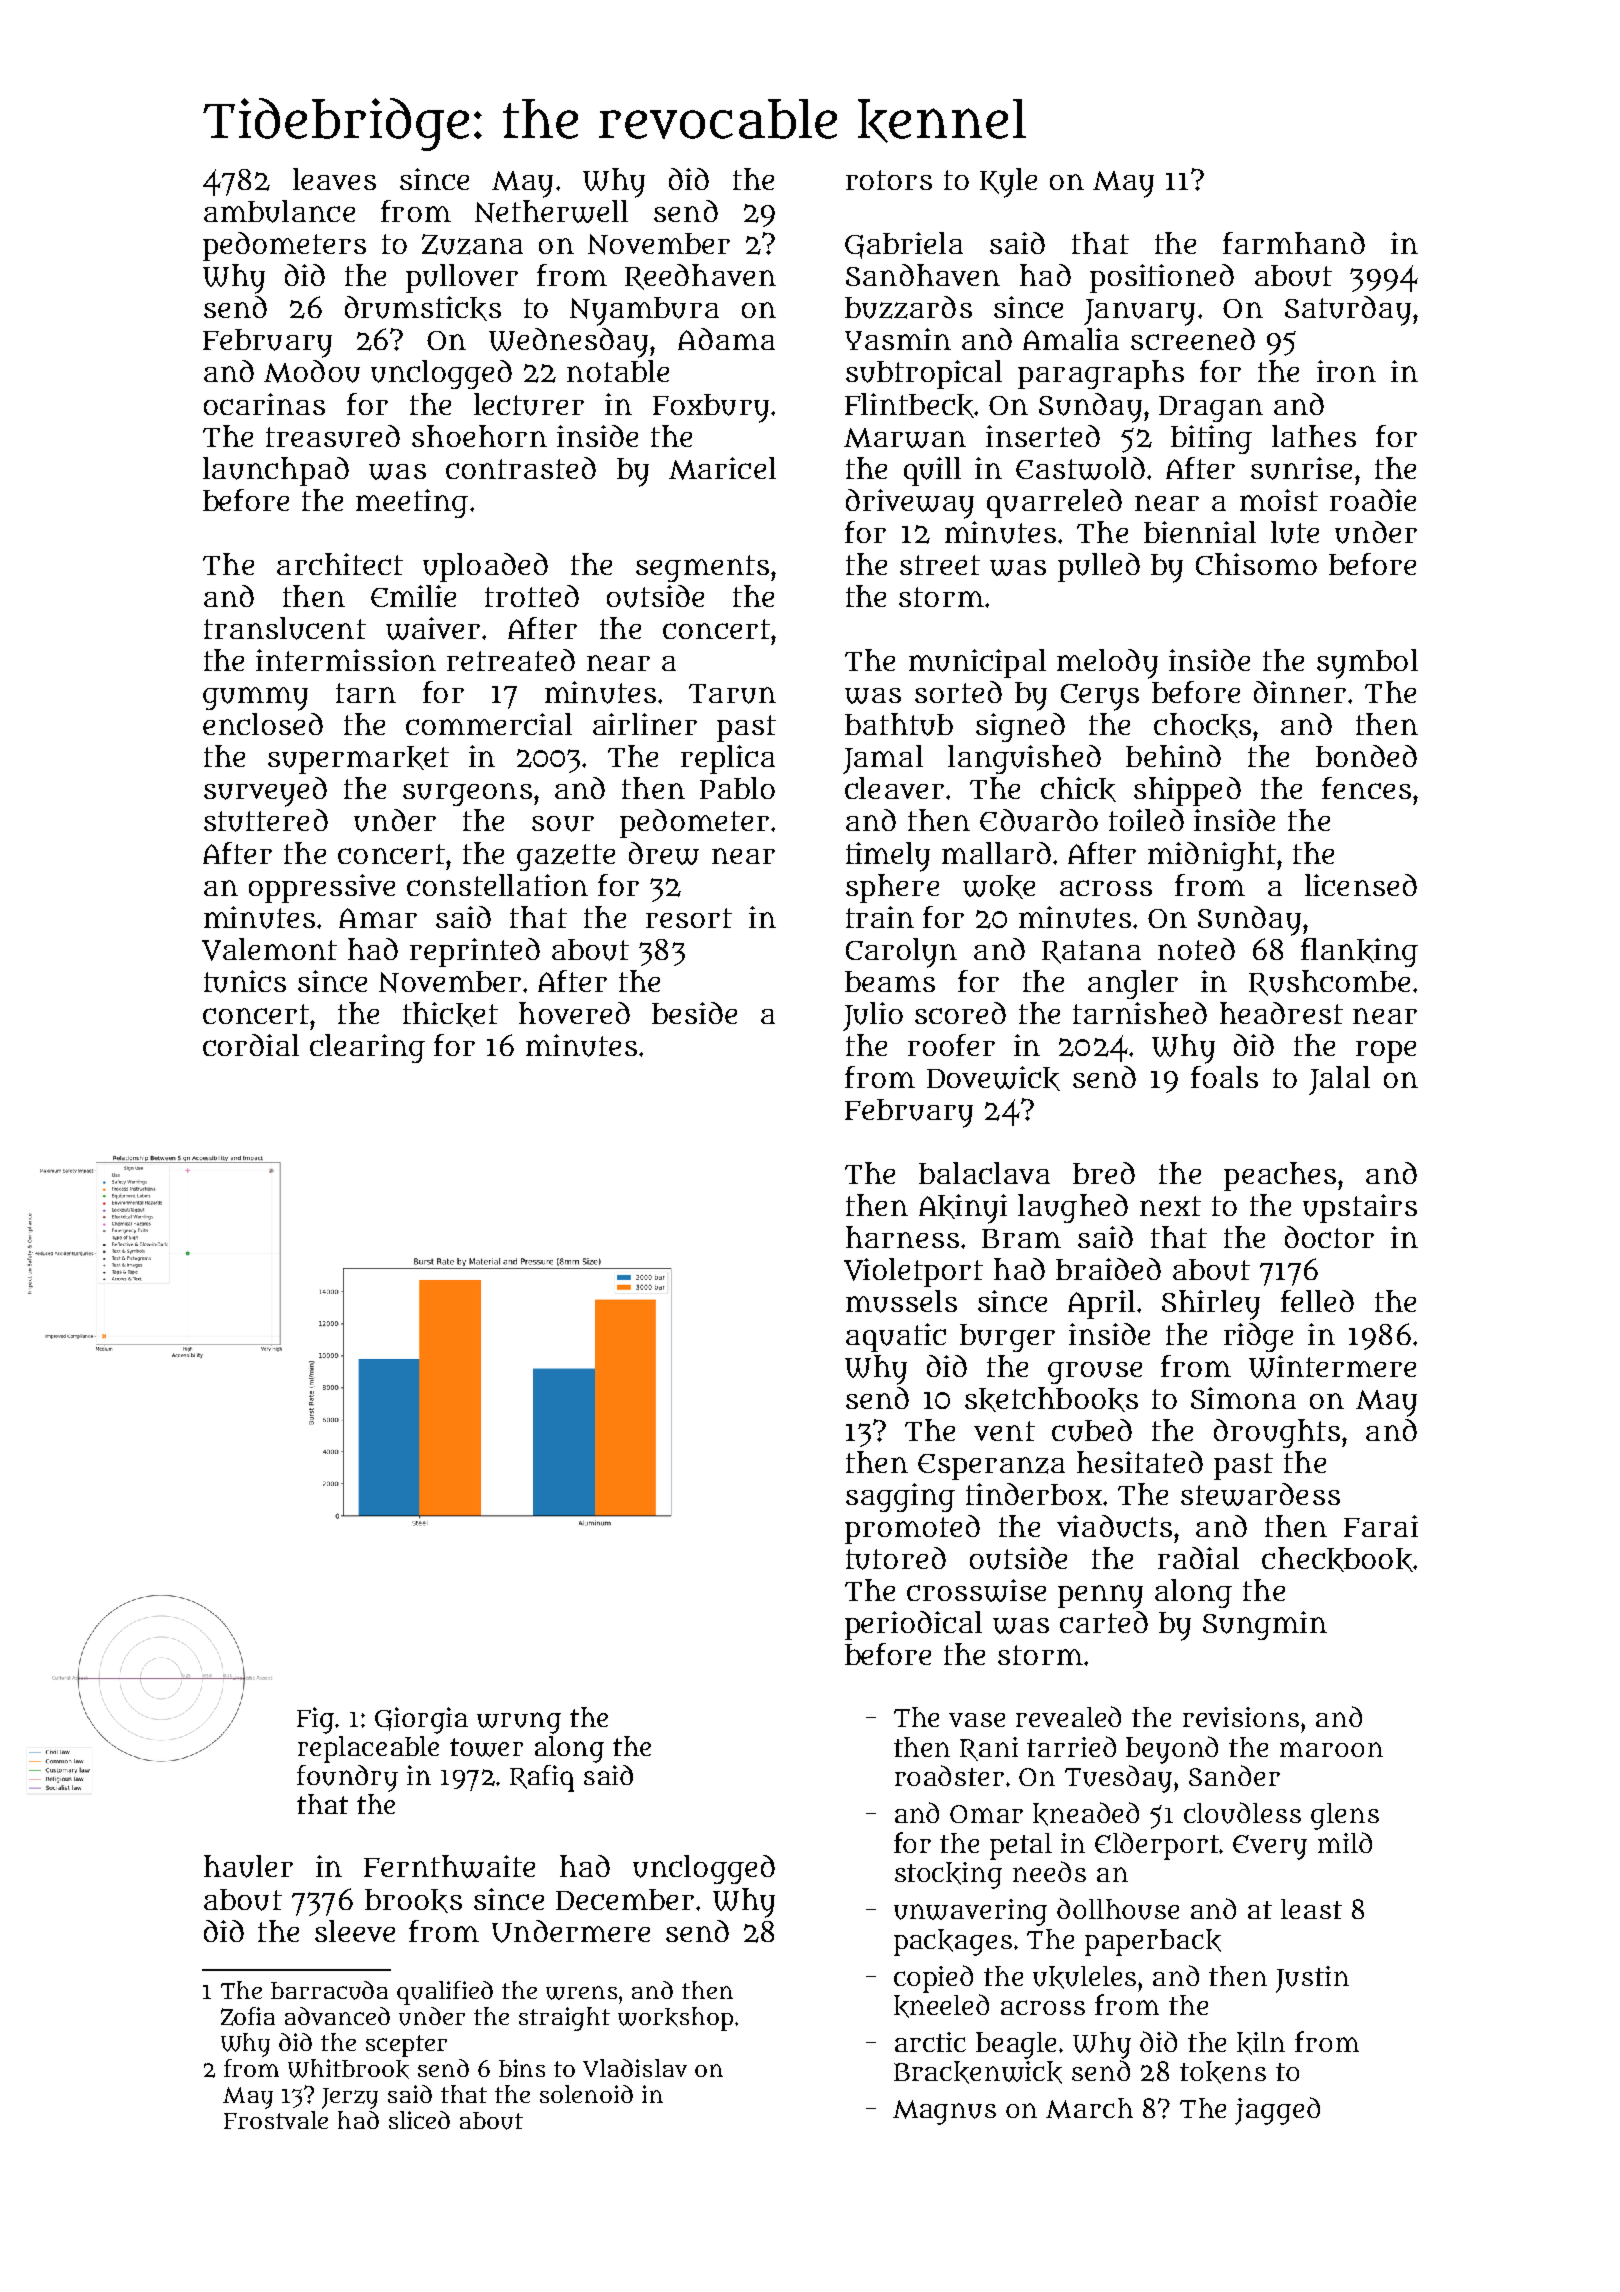  I want to click on farmhand, so click(1294, 243).
